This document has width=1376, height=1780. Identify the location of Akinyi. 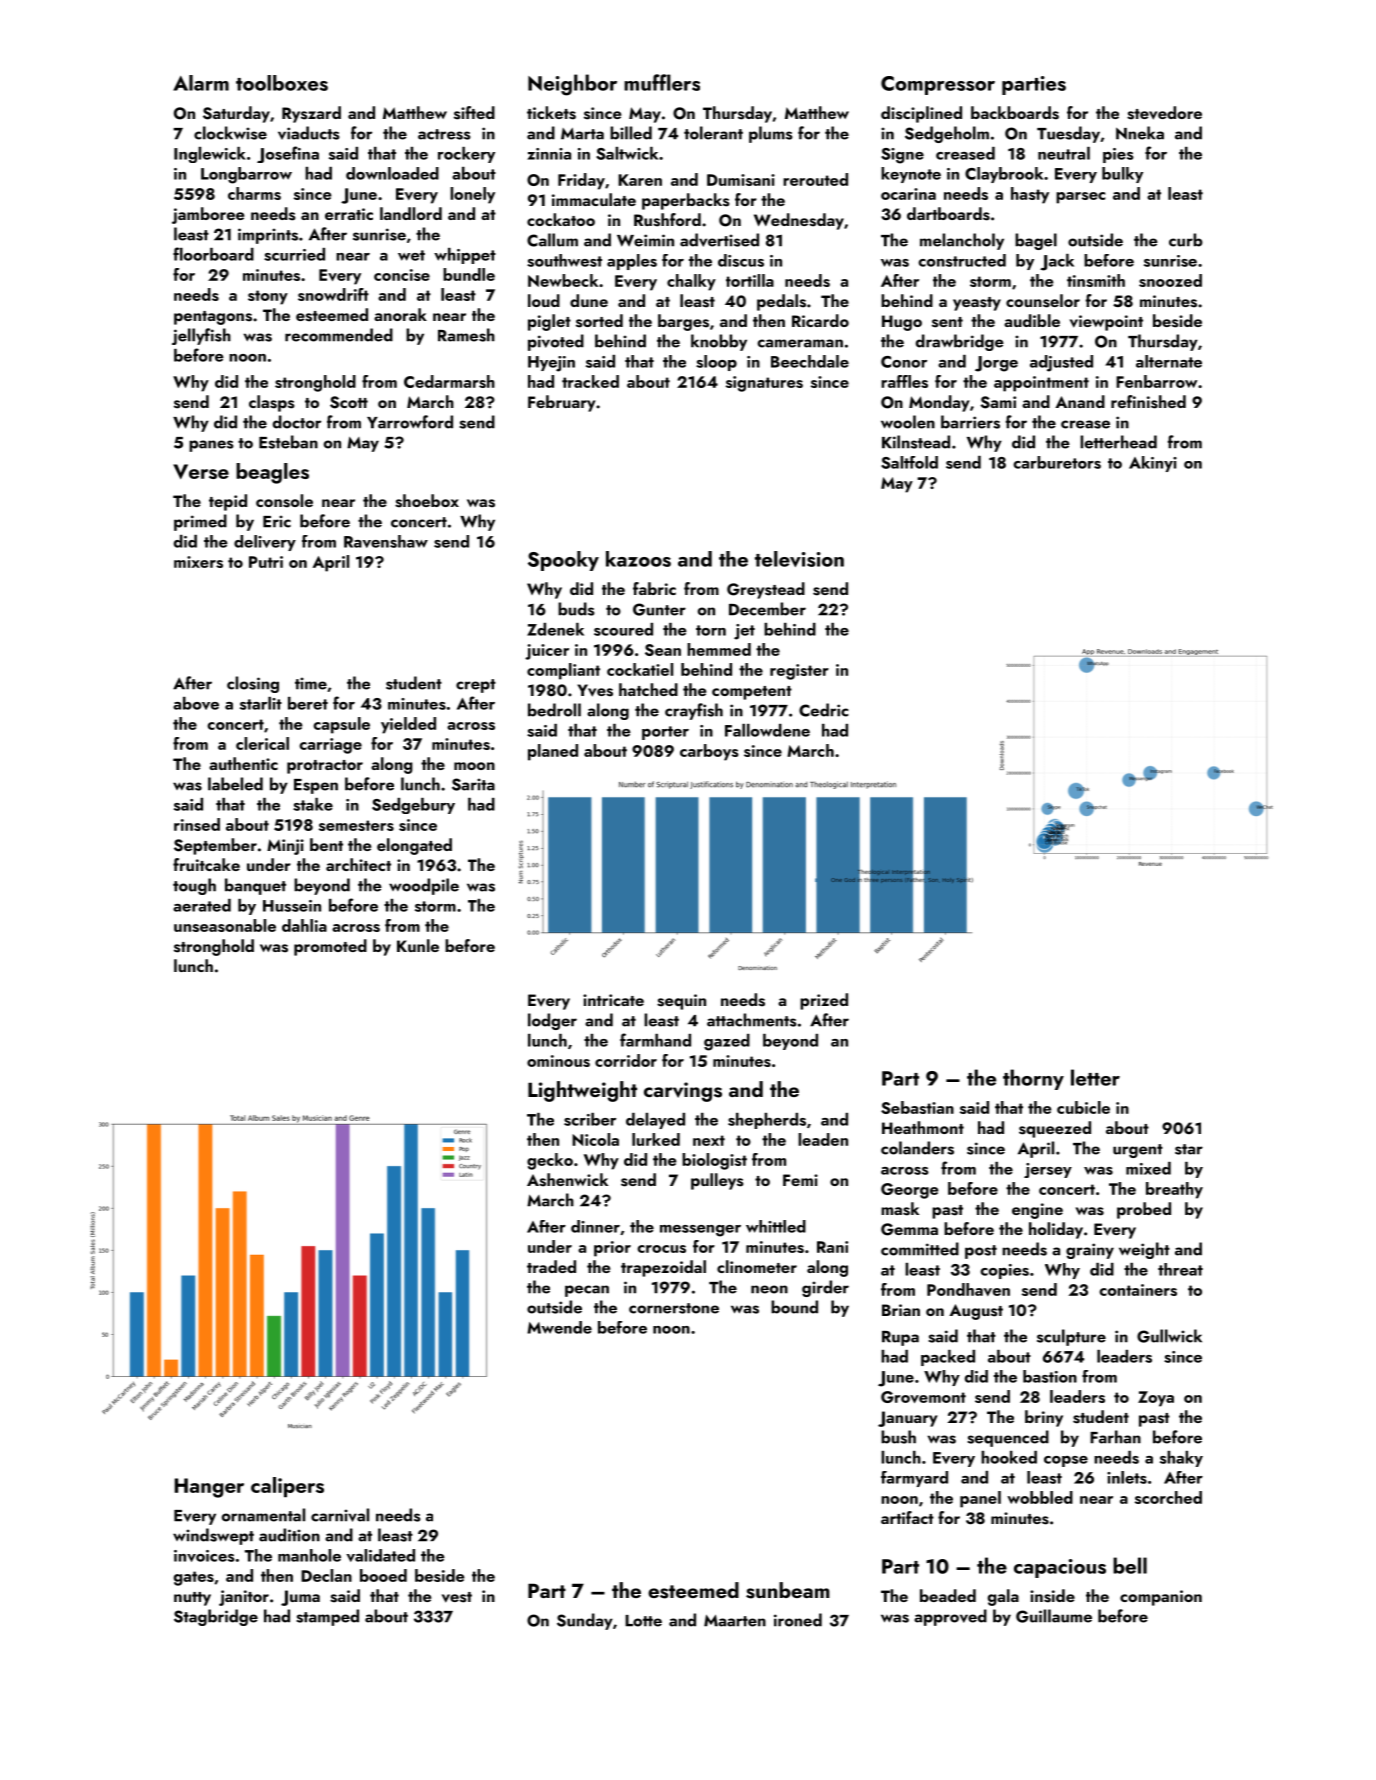
(1153, 464).
